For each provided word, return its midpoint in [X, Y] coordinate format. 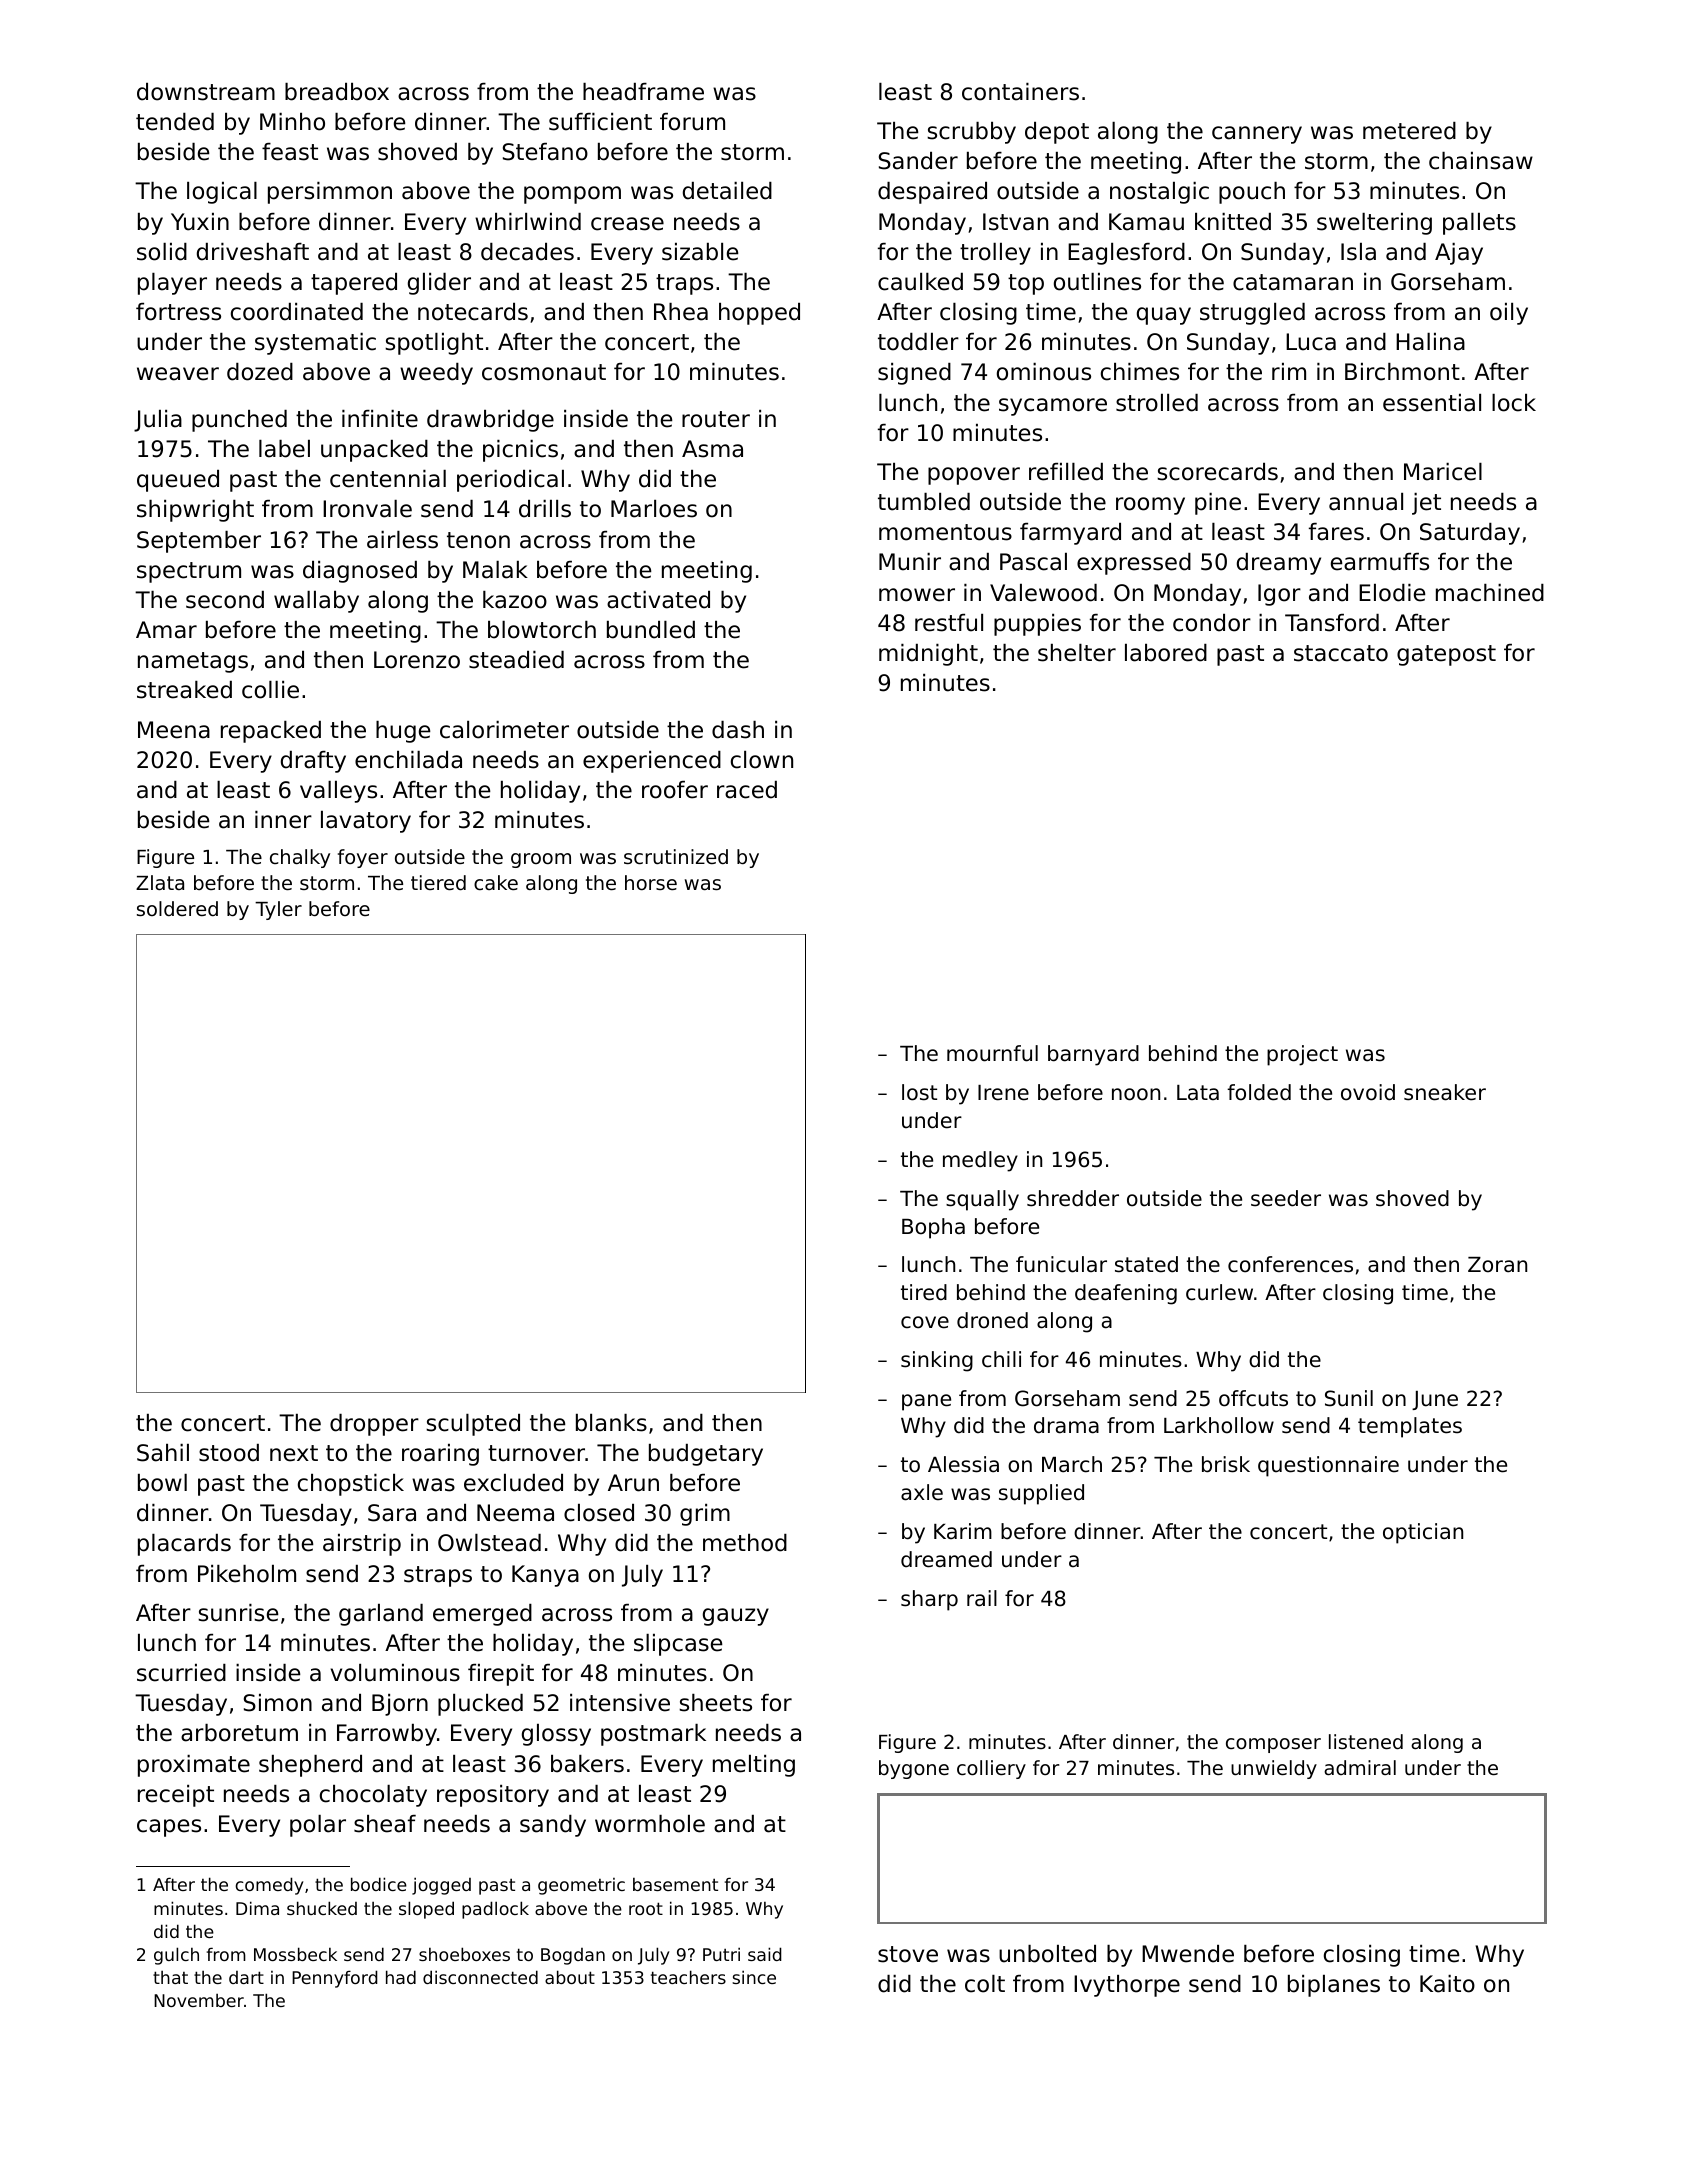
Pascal [1033, 562]
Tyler [278, 910]
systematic [315, 344]
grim [705, 1515]
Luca [1311, 342]
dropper [374, 1425]
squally [982, 1200]
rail [982, 1598]
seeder [1286, 1198]
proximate [194, 1766]
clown [762, 760]
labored [1166, 653]
